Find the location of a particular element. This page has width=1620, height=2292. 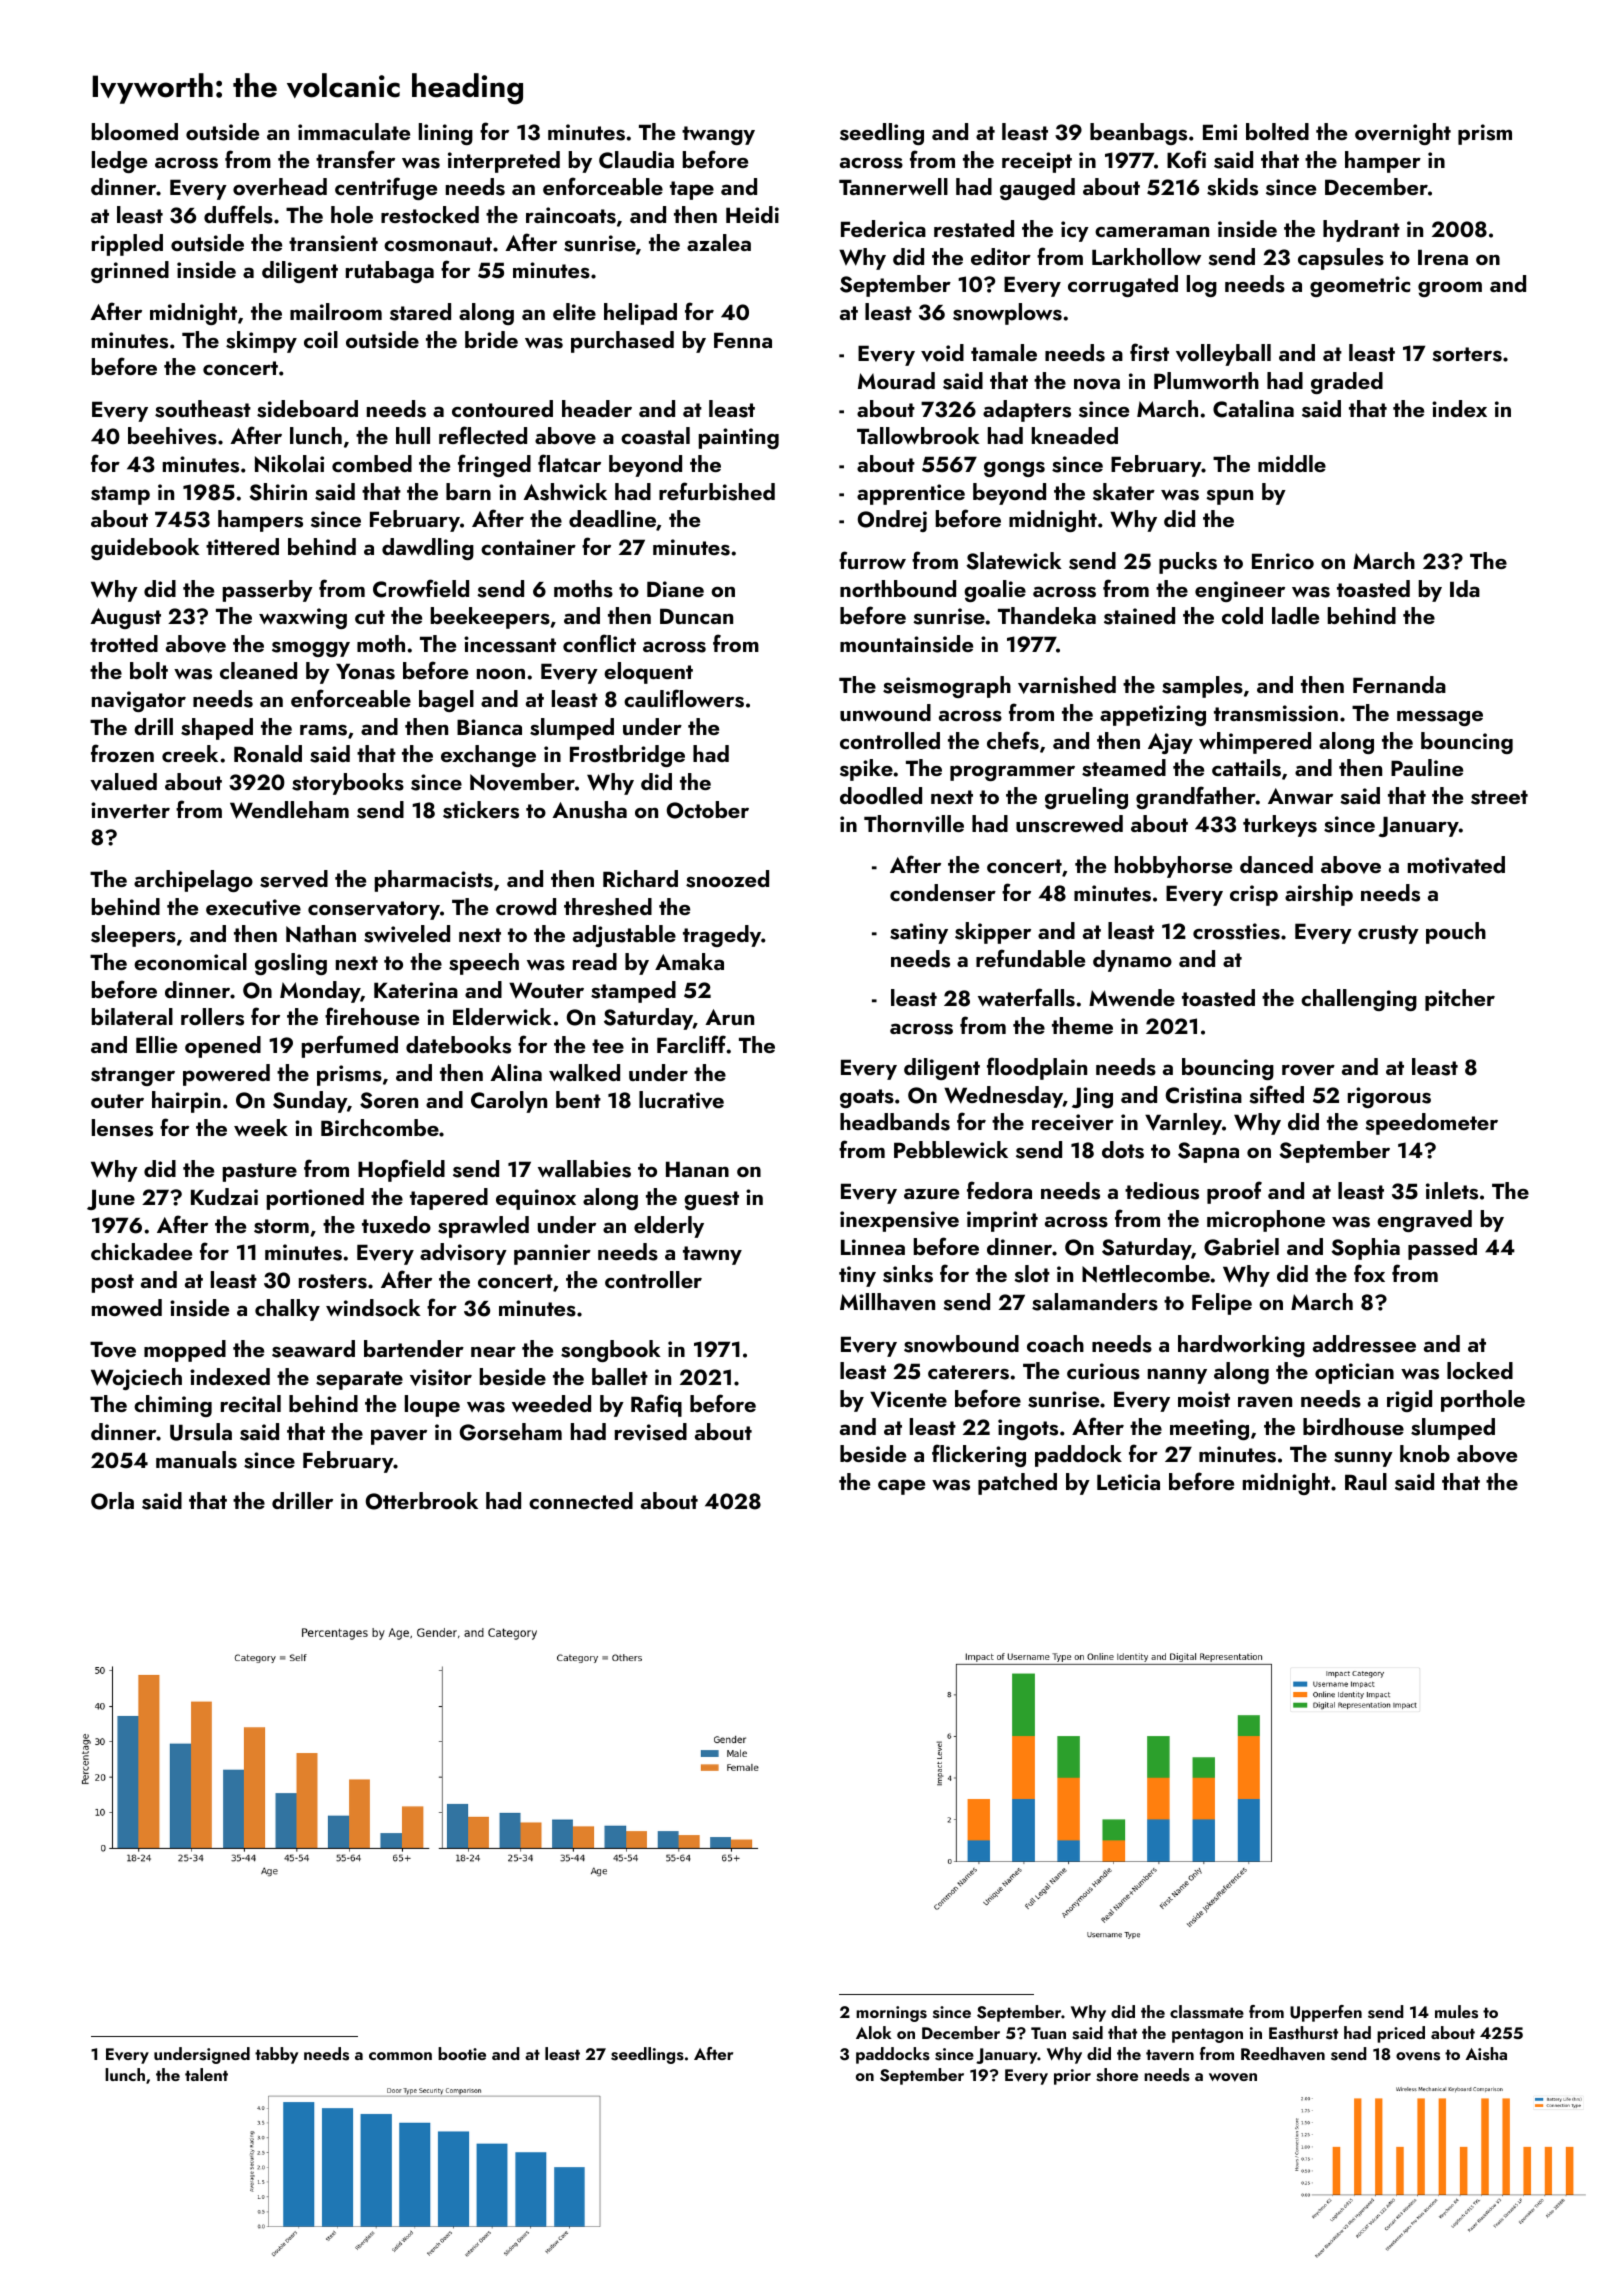

bloomed is located at coordinates (135, 131).
